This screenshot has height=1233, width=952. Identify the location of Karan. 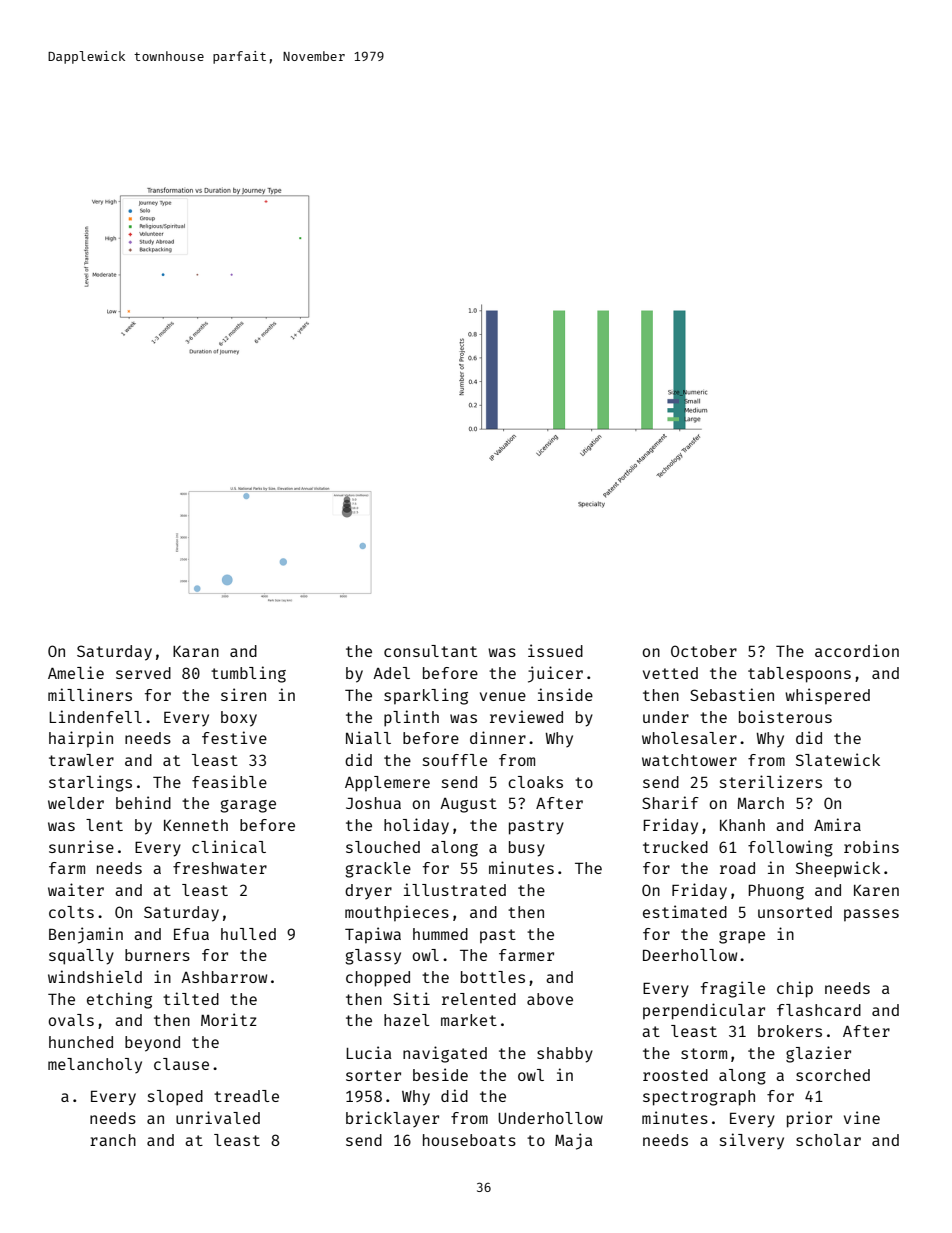
(196, 651).
